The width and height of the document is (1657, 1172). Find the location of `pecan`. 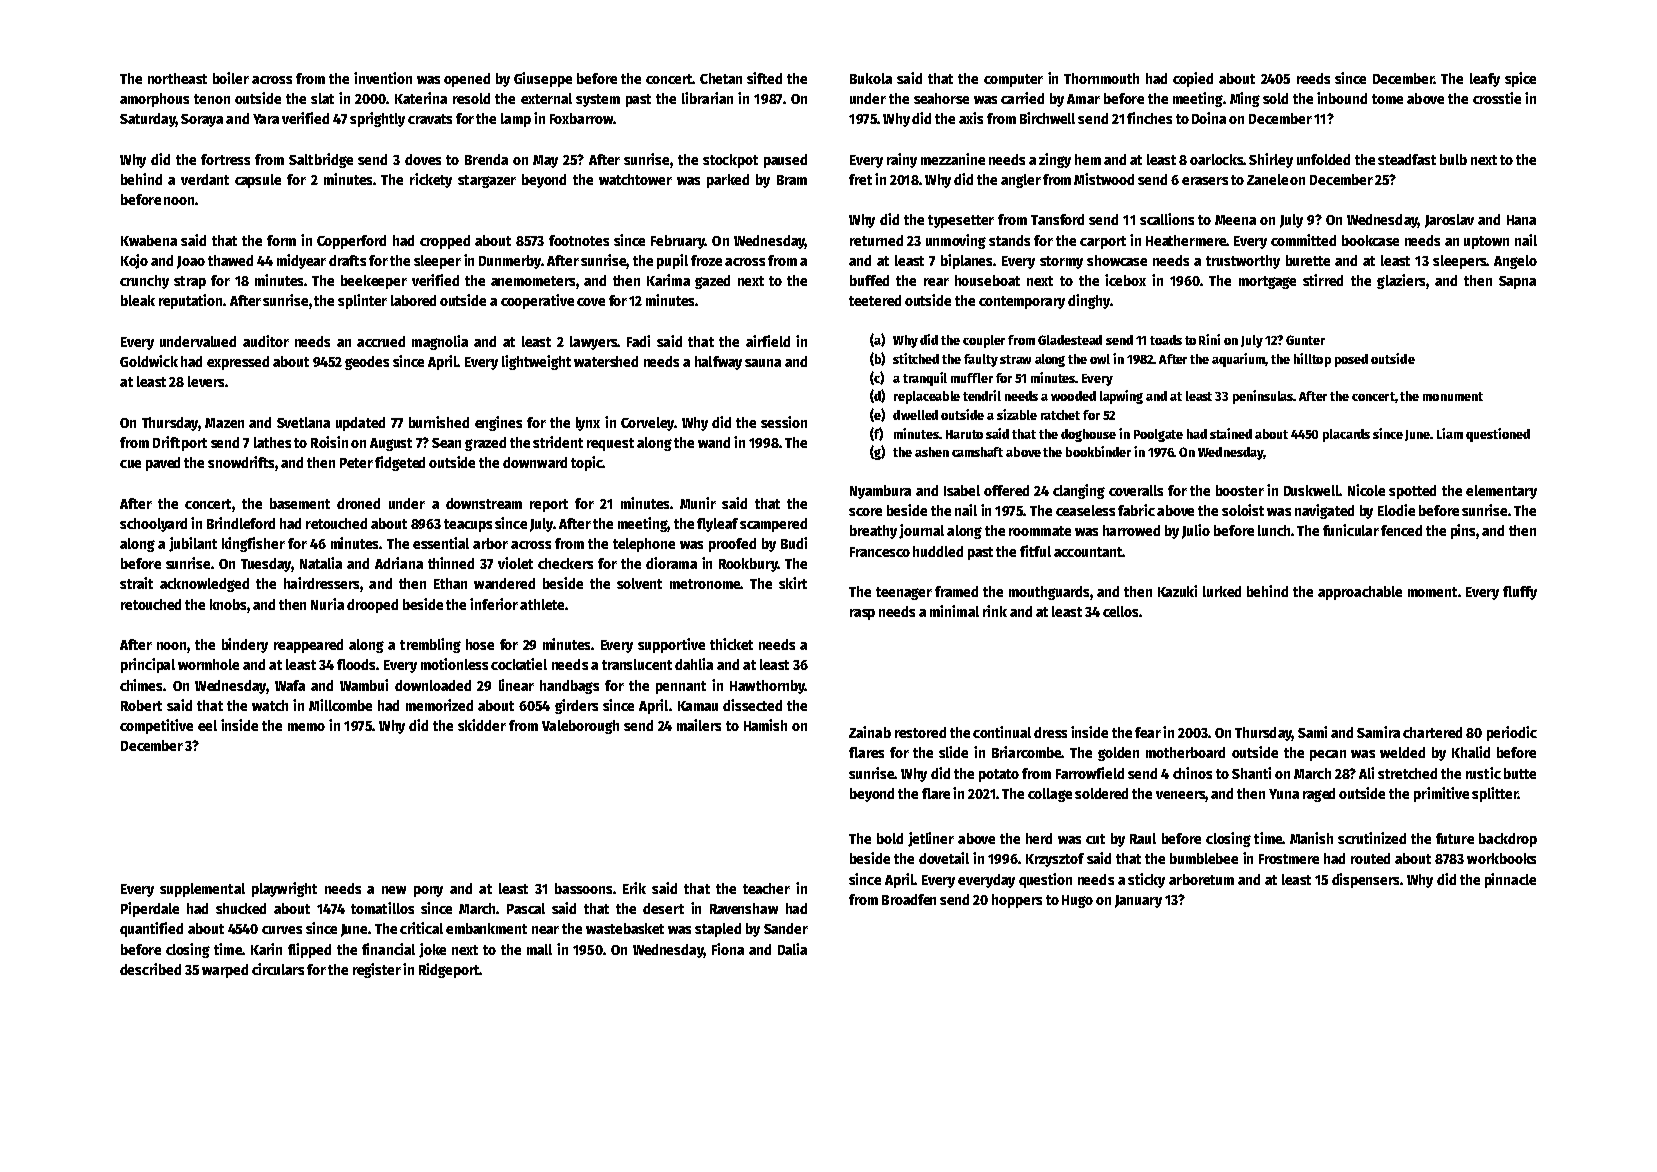

pecan is located at coordinates (1328, 755).
